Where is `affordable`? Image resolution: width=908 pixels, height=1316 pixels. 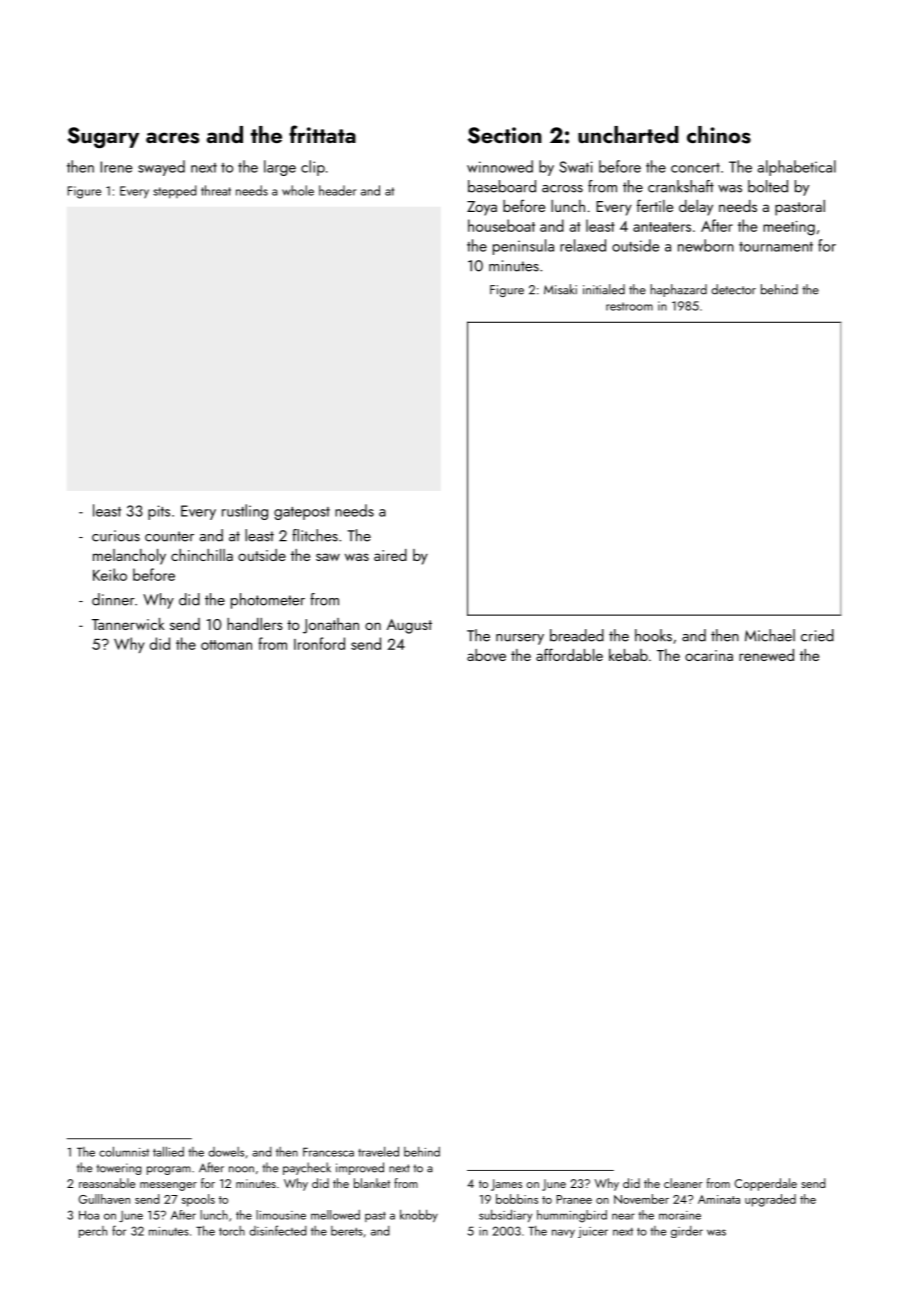 affordable is located at coordinates (569, 654).
